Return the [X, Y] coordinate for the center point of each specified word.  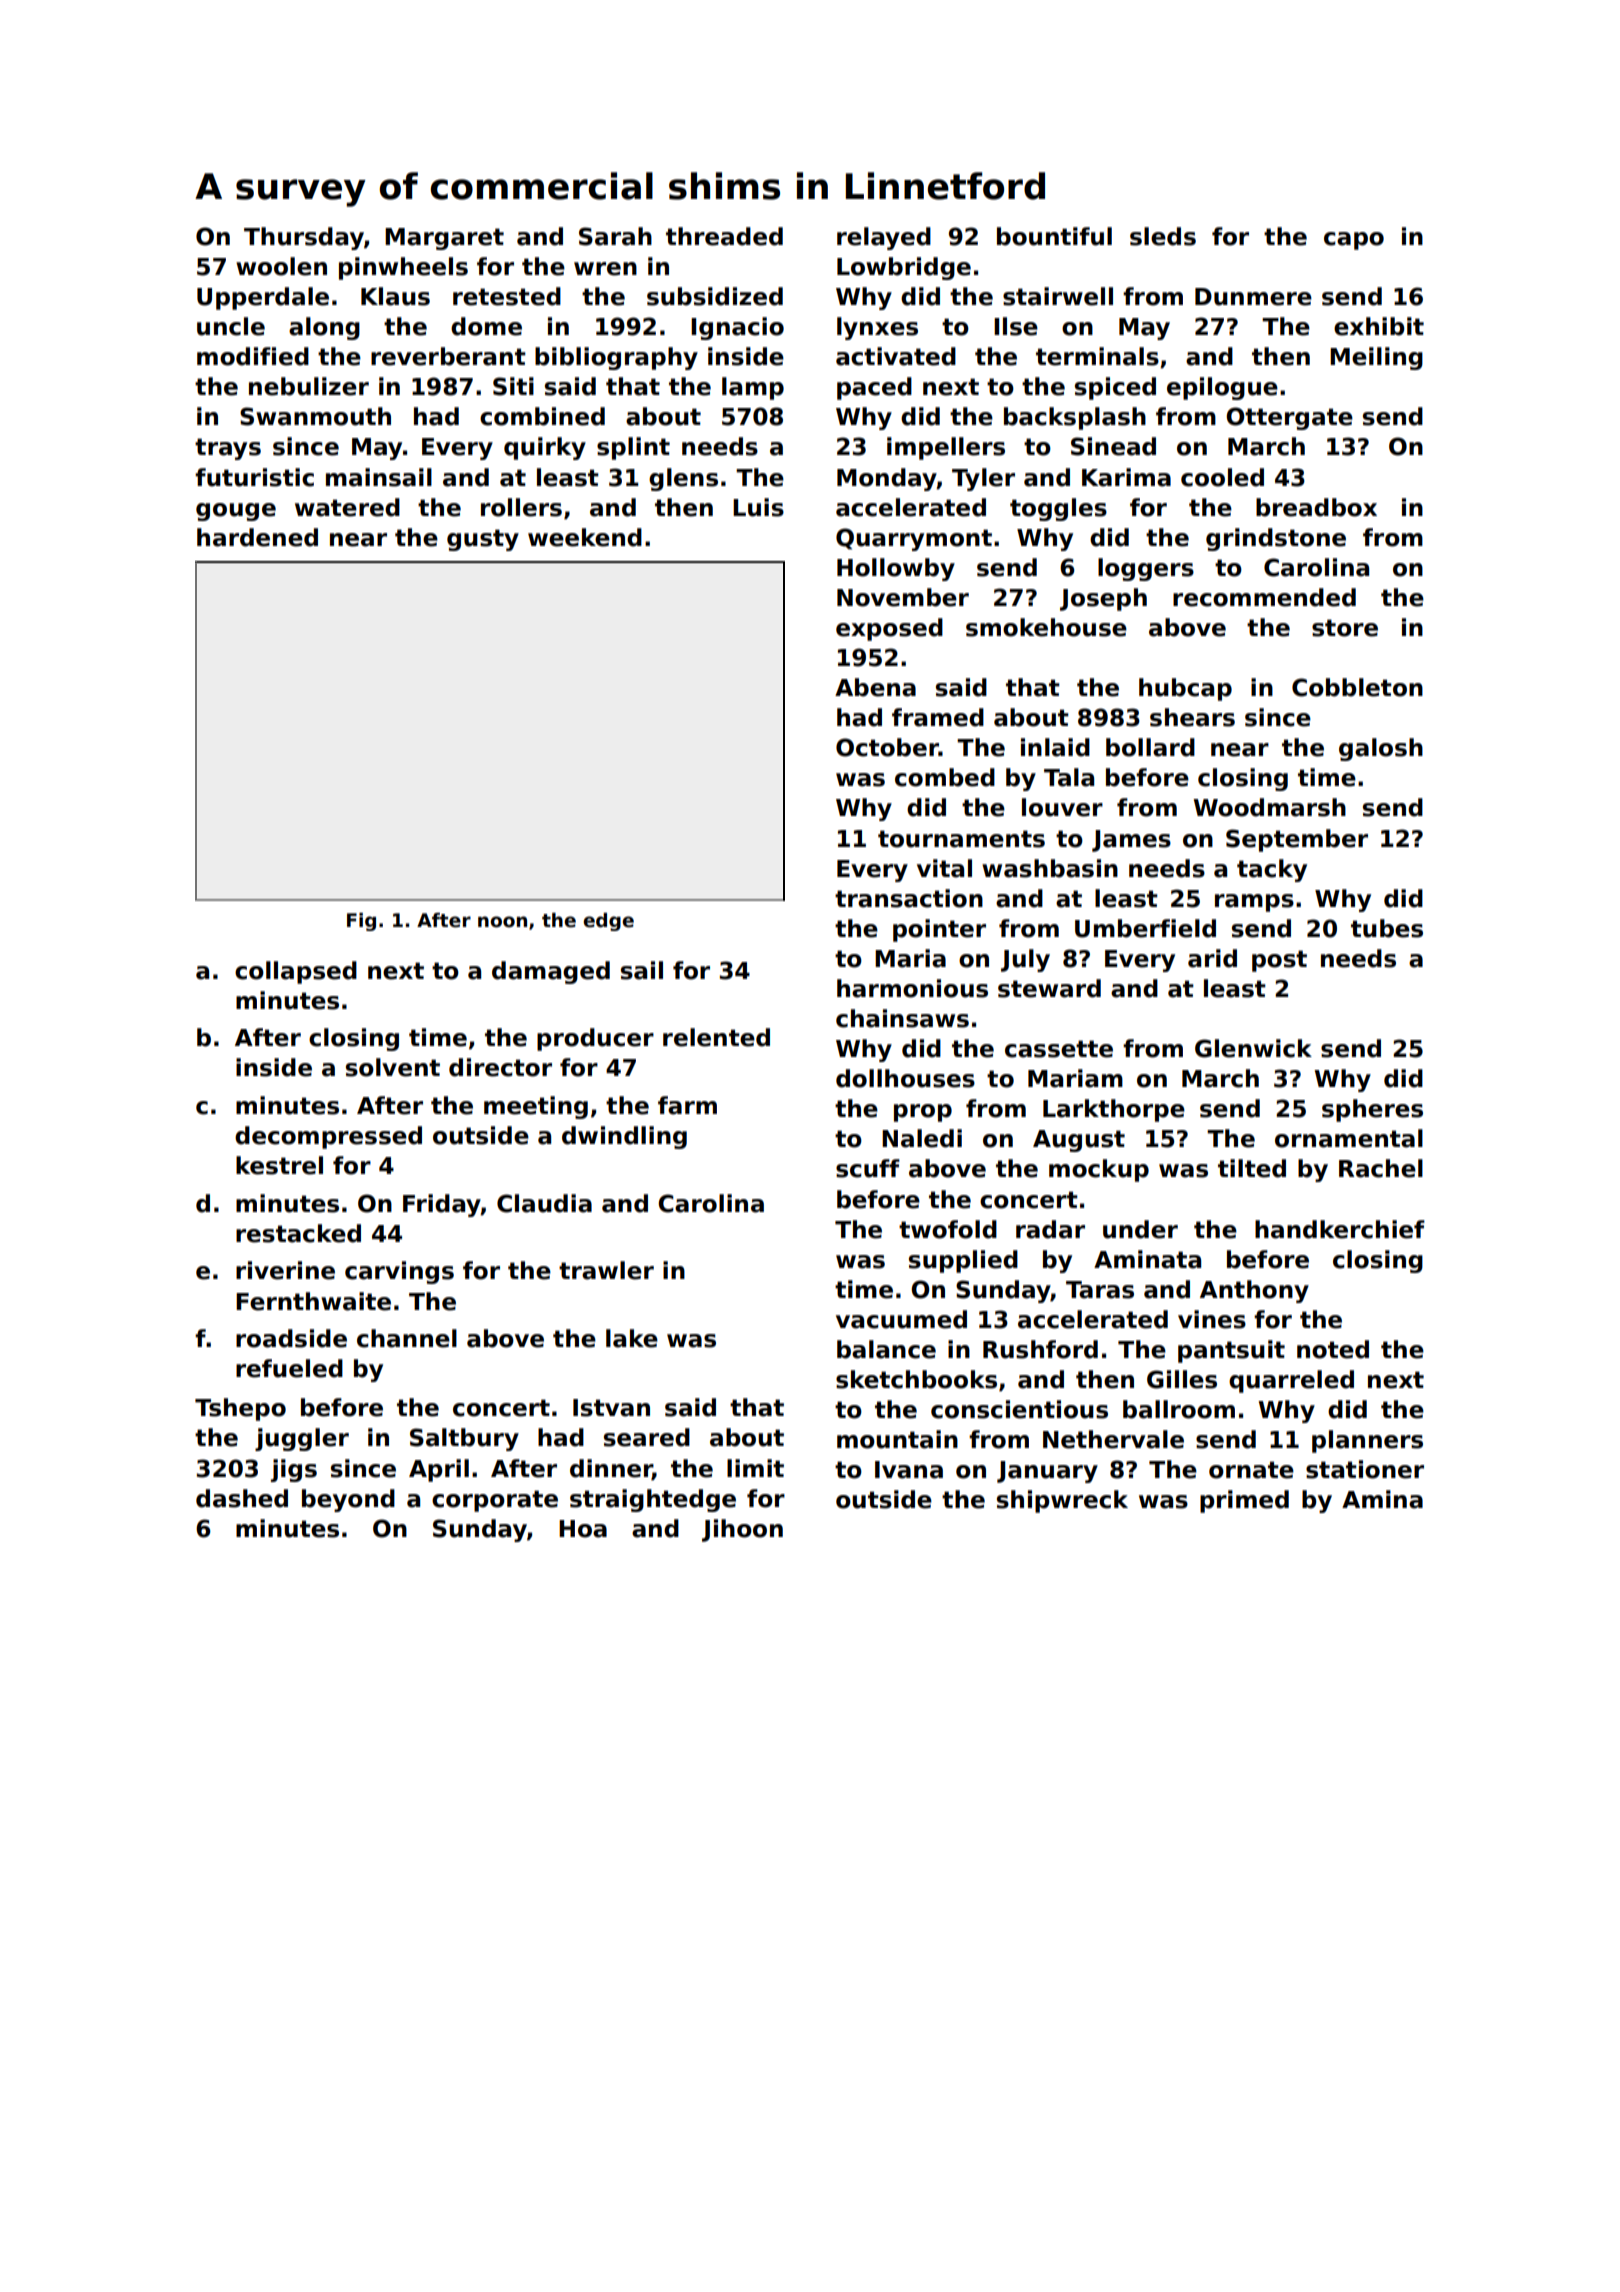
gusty [483, 540]
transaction [909, 898]
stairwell [1058, 296]
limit [755, 1468]
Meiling [1376, 358]
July [1025, 960]
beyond [348, 1500]
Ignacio [737, 328]
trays [228, 449]
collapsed [296, 972]
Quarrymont [914, 539]
